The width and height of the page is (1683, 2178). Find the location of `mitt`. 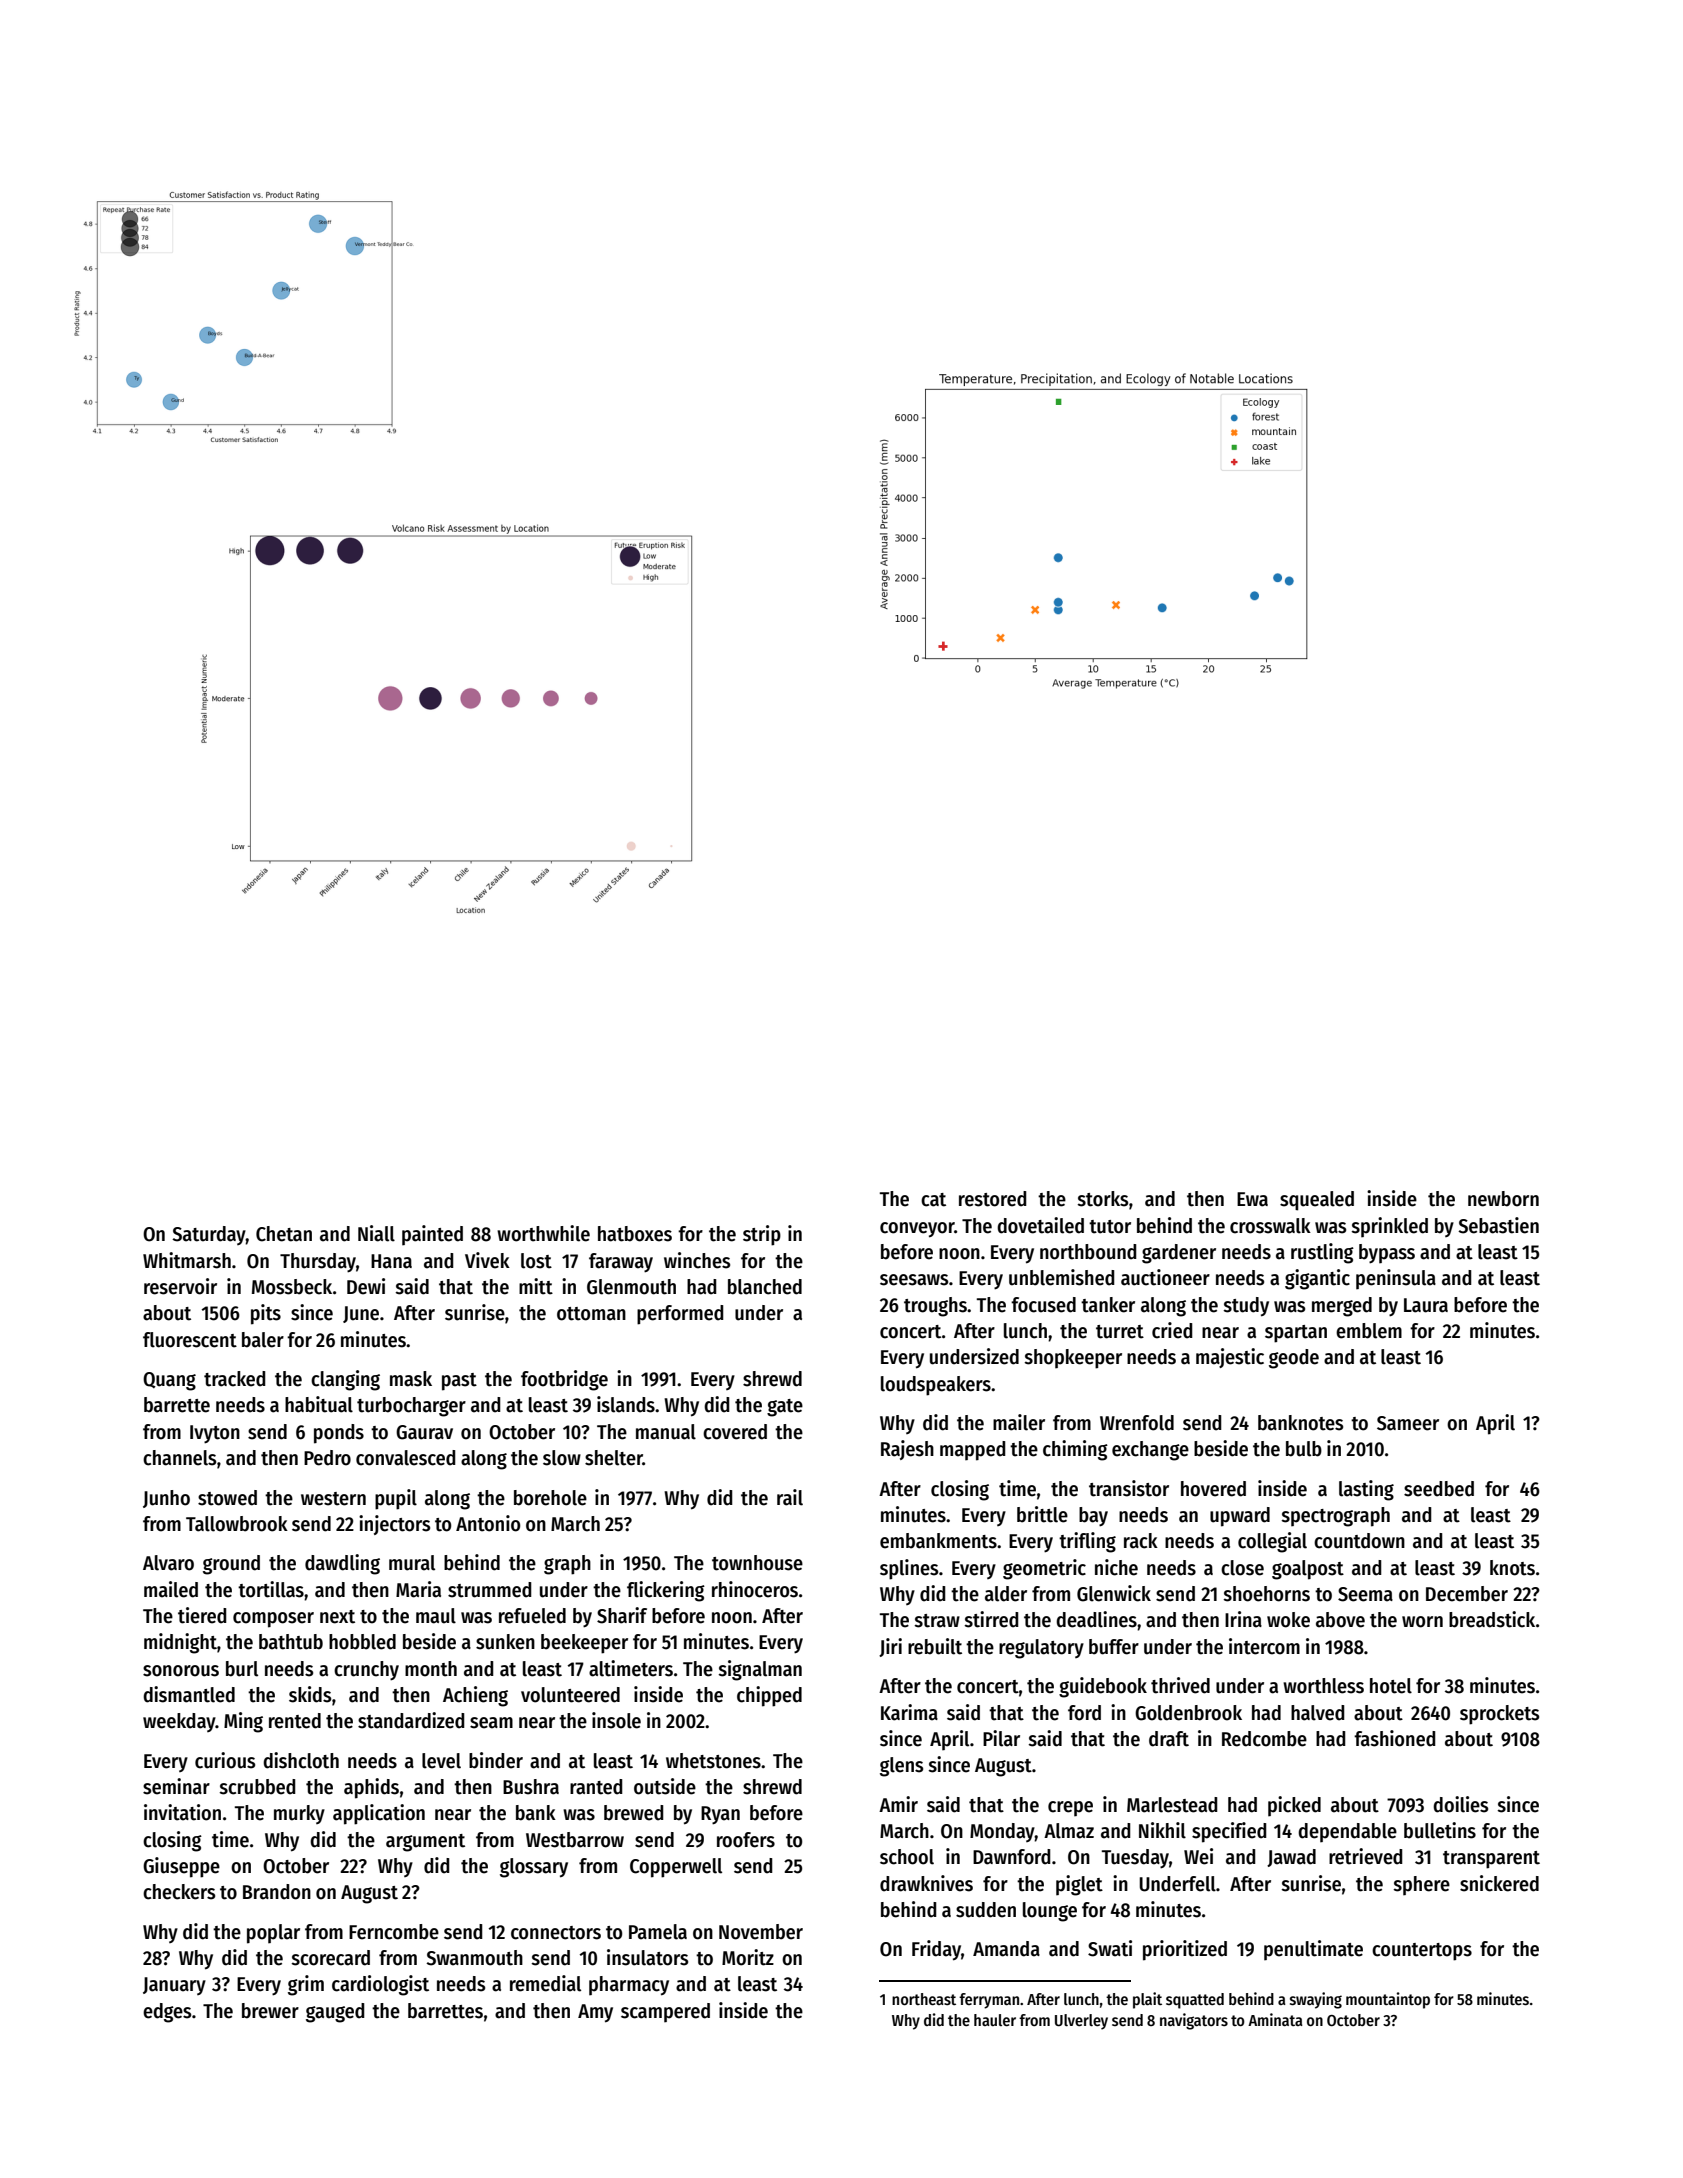

mitt is located at coordinates (536, 1286).
